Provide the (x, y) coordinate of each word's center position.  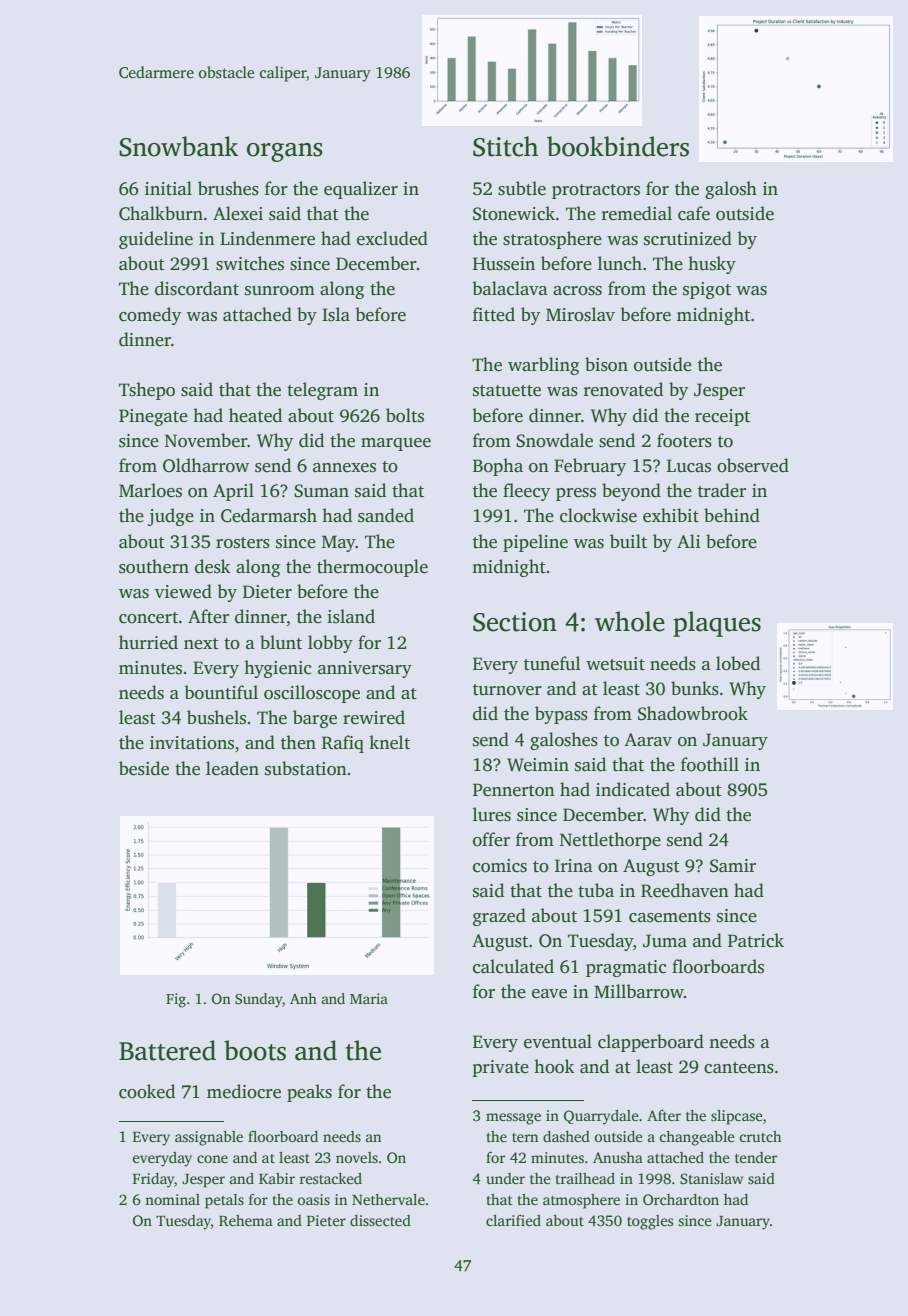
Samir (733, 866)
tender (756, 1157)
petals (224, 1201)
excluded (392, 238)
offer (491, 839)
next (201, 644)
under (505, 1178)
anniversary (365, 669)
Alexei (238, 213)
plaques (717, 624)
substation (306, 768)
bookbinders (618, 146)
